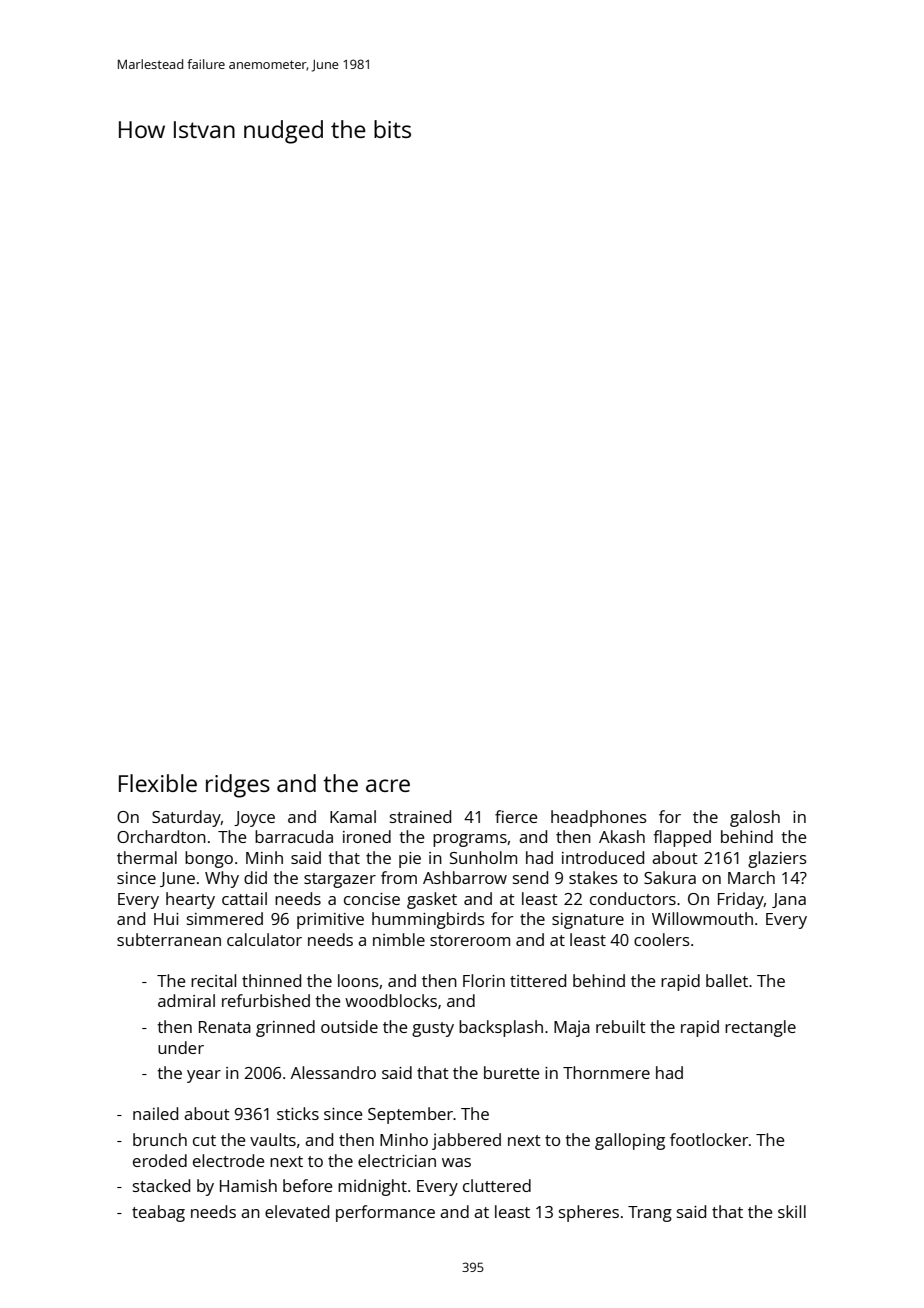  I want to click on acre, so click(388, 785).
